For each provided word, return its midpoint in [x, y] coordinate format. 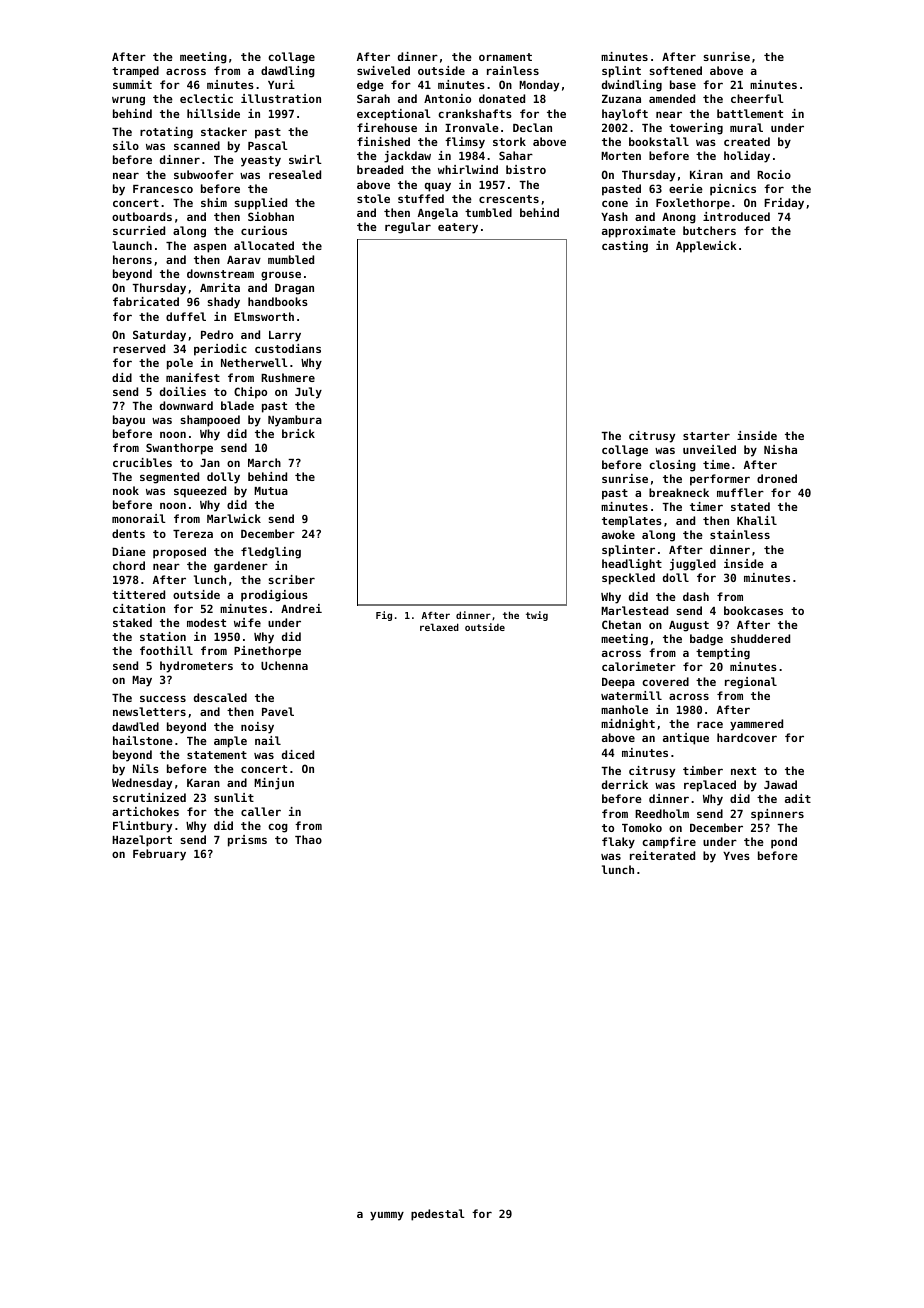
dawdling [288, 72]
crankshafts [475, 113]
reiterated [662, 855]
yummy [387, 1216]
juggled [693, 565]
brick [298, 433]
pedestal [438, 1215]
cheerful [757, 98]
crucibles [142, 462]
